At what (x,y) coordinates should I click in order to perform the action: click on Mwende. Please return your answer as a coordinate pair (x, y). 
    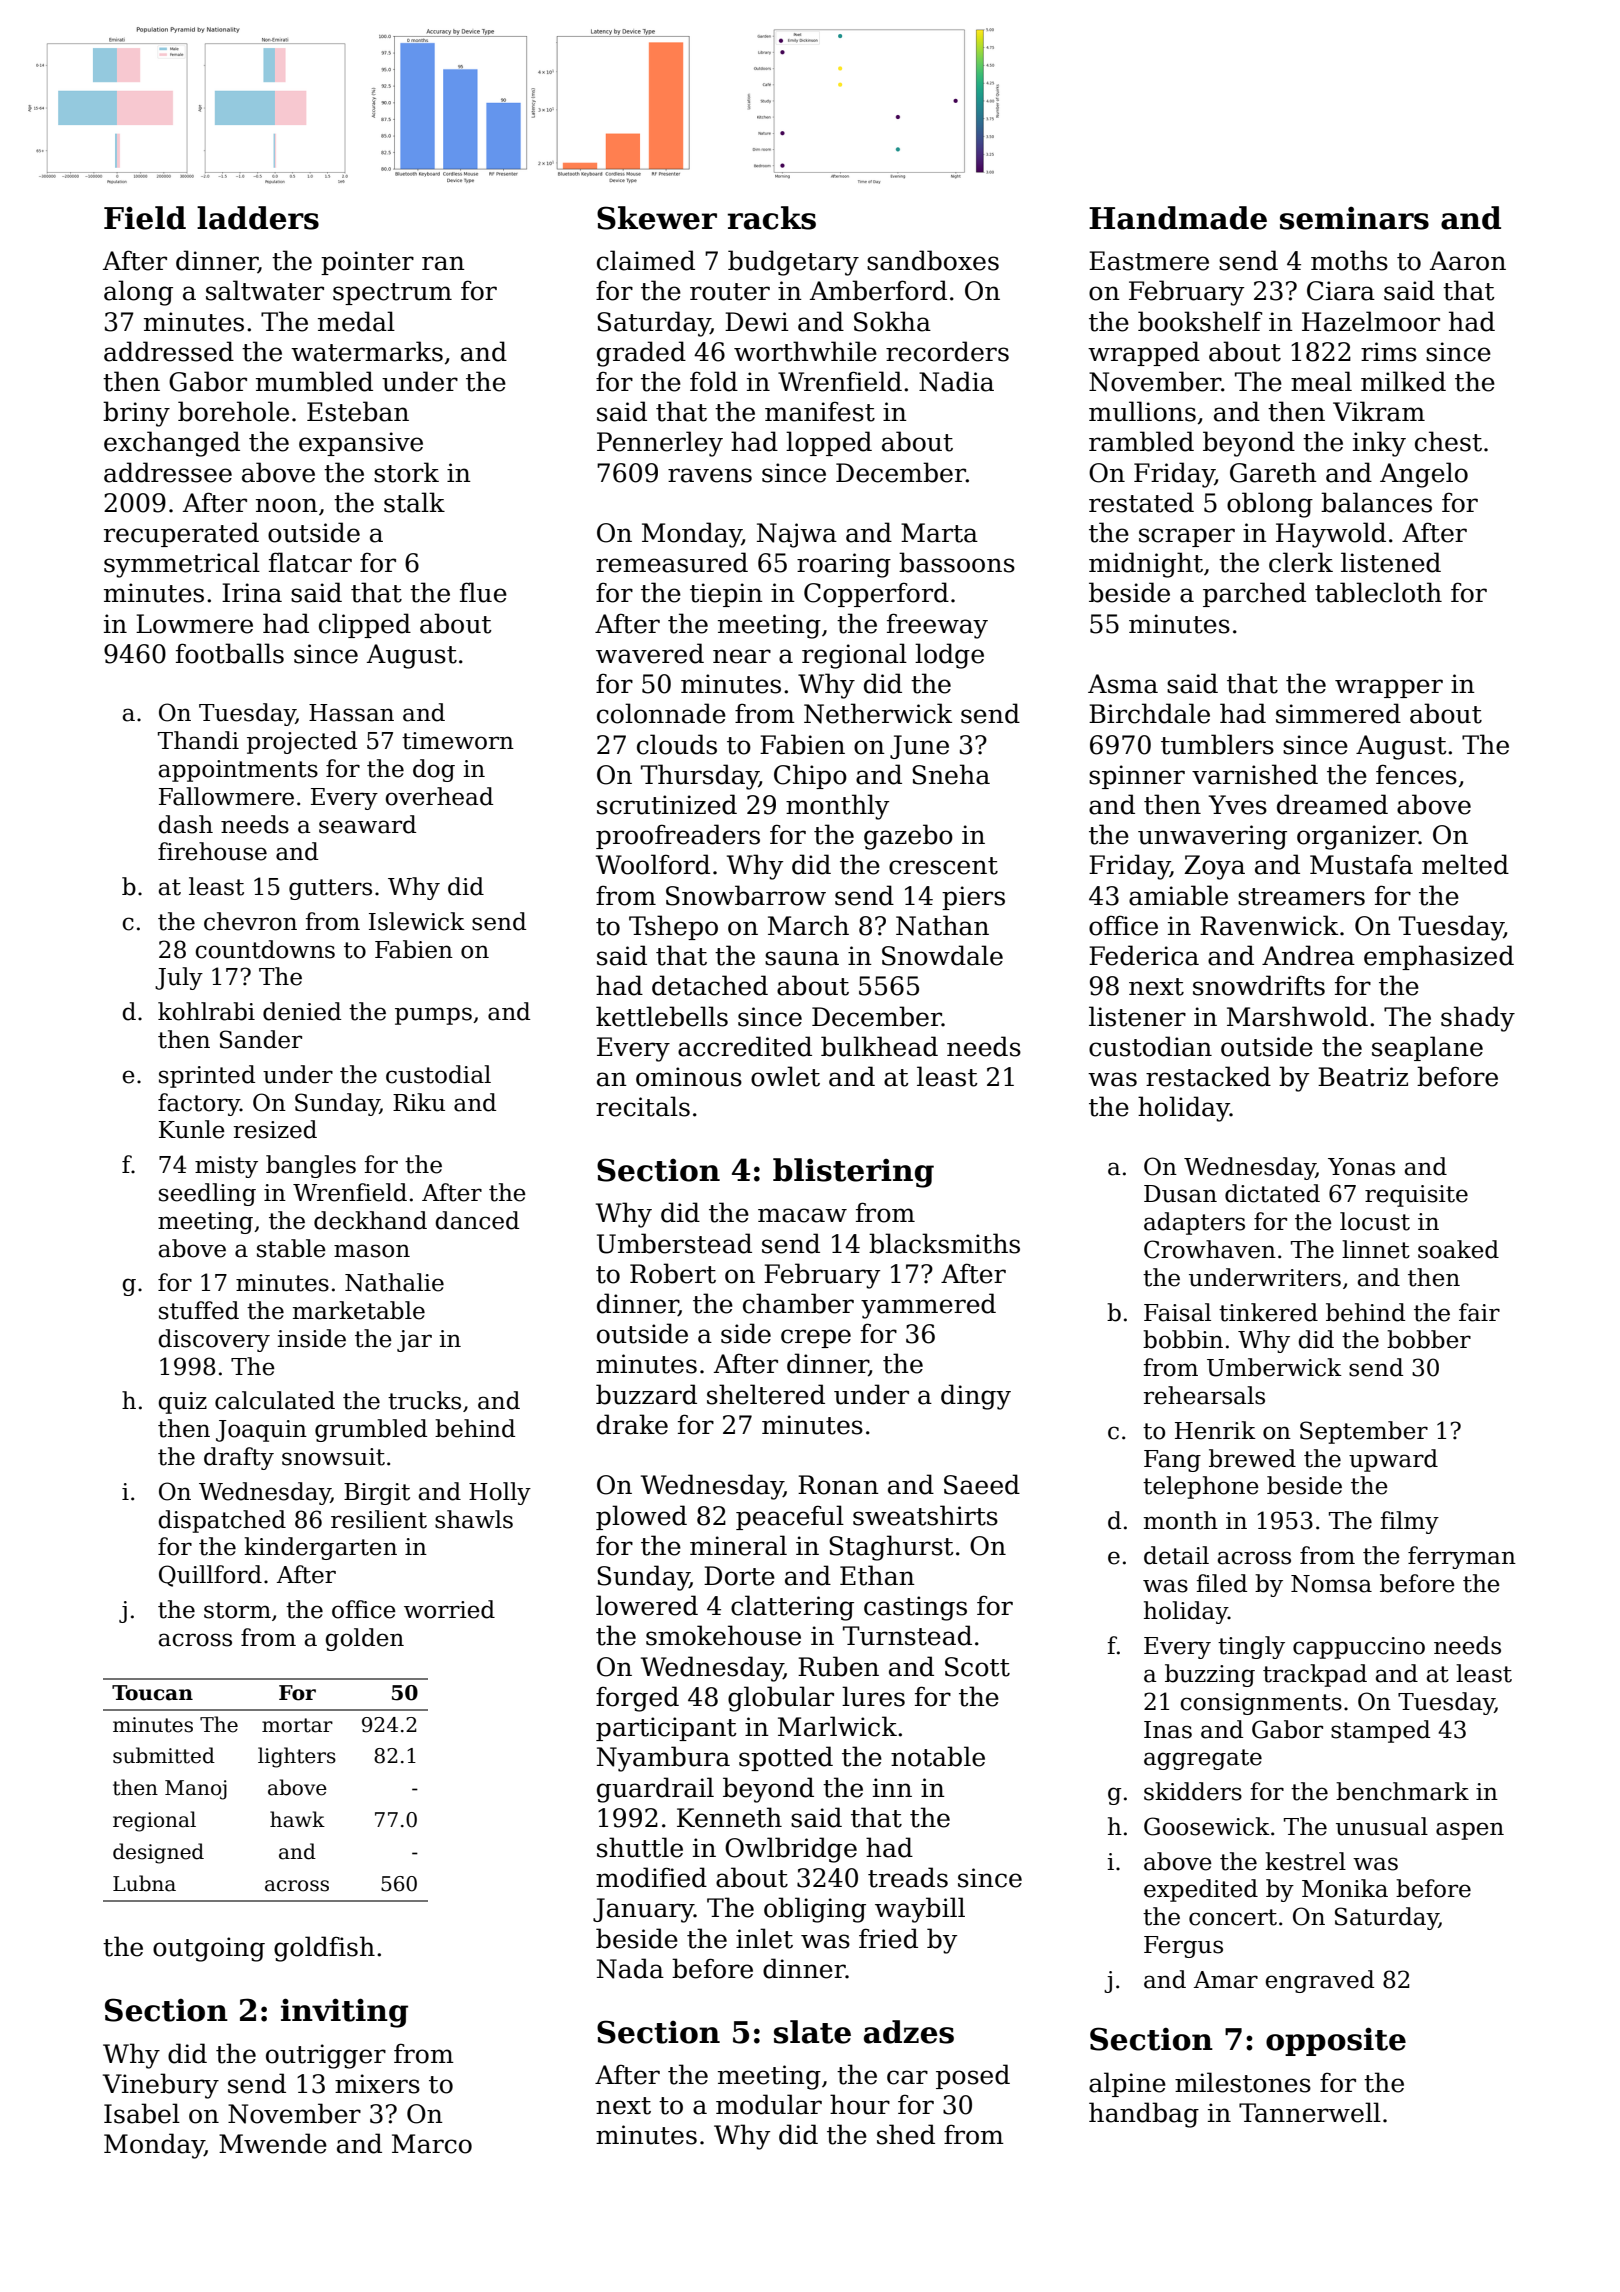
    Looking at the image, I should click on (273, 2143).
